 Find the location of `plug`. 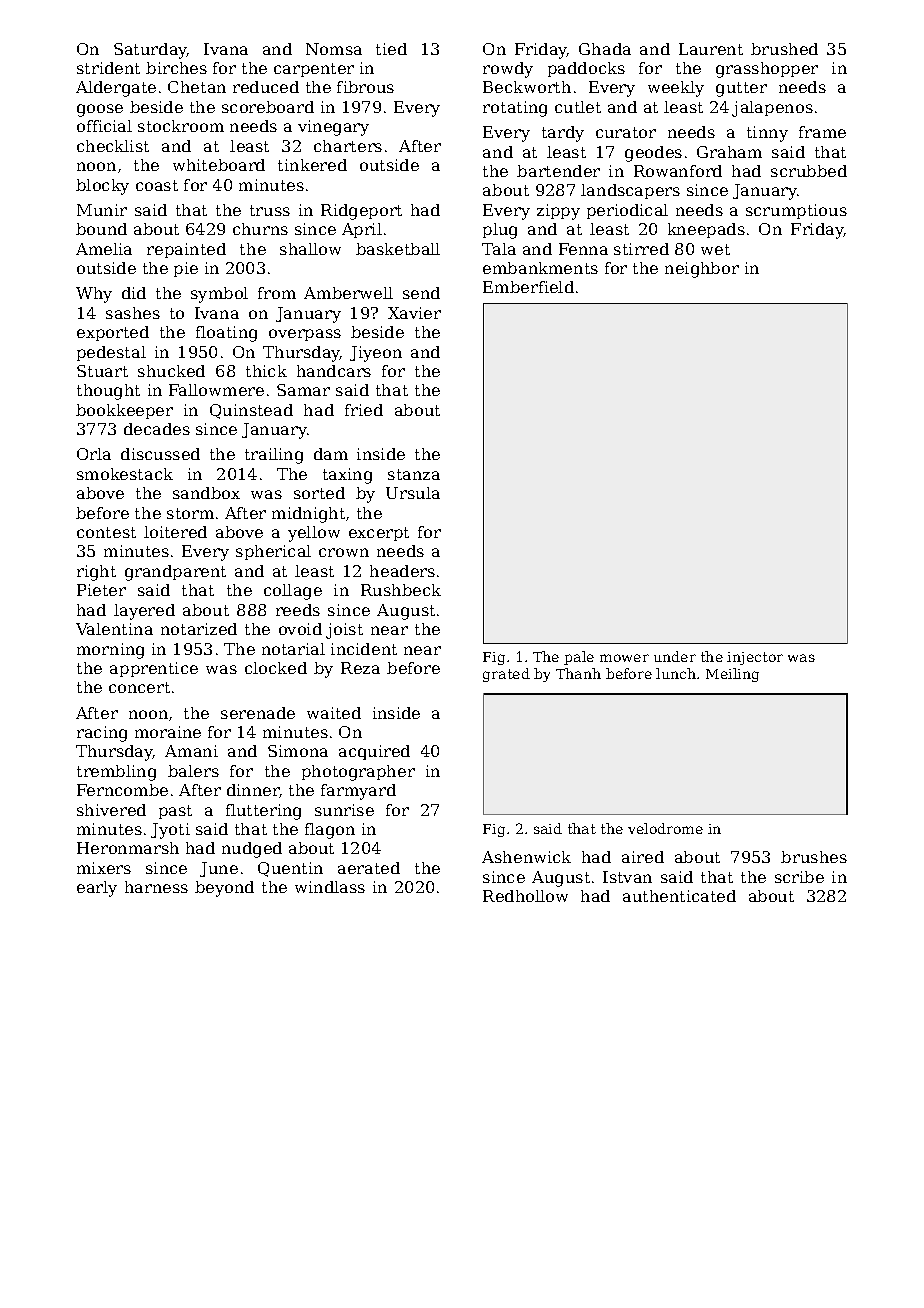

plug is located at coordinates (500, 231).
